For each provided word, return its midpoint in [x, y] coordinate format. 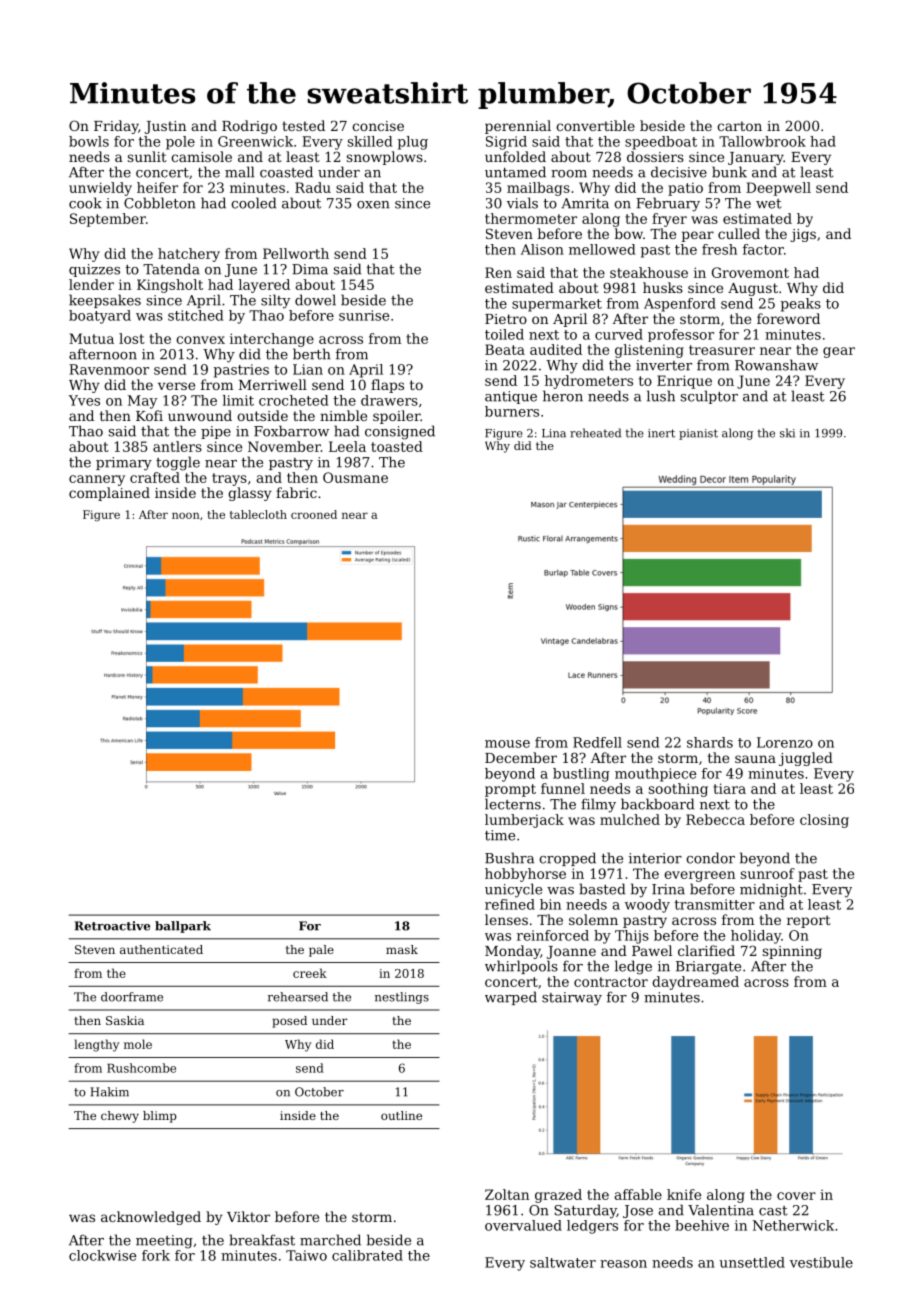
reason [623, 1264]
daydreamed [695, 983]
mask [402, 949]
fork [156, 1255]
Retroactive [112, 926]
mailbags [538, 189]
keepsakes [105, 301]
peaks [801, 305]
